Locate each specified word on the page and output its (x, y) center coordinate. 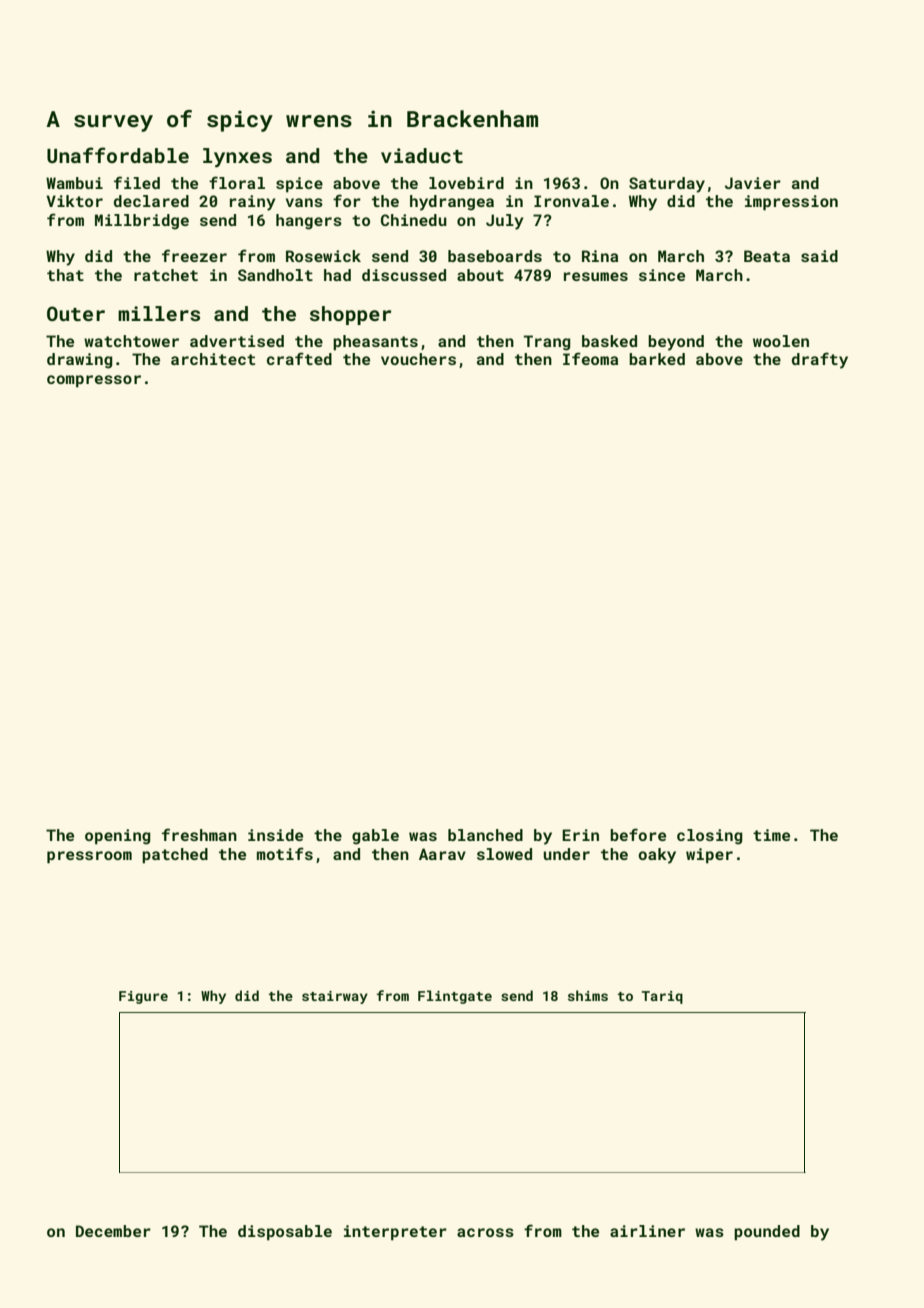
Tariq (662, 997)
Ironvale (571, 201)
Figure (143, 997)
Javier (753, 183)
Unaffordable (118, 155)
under (566, 854)
